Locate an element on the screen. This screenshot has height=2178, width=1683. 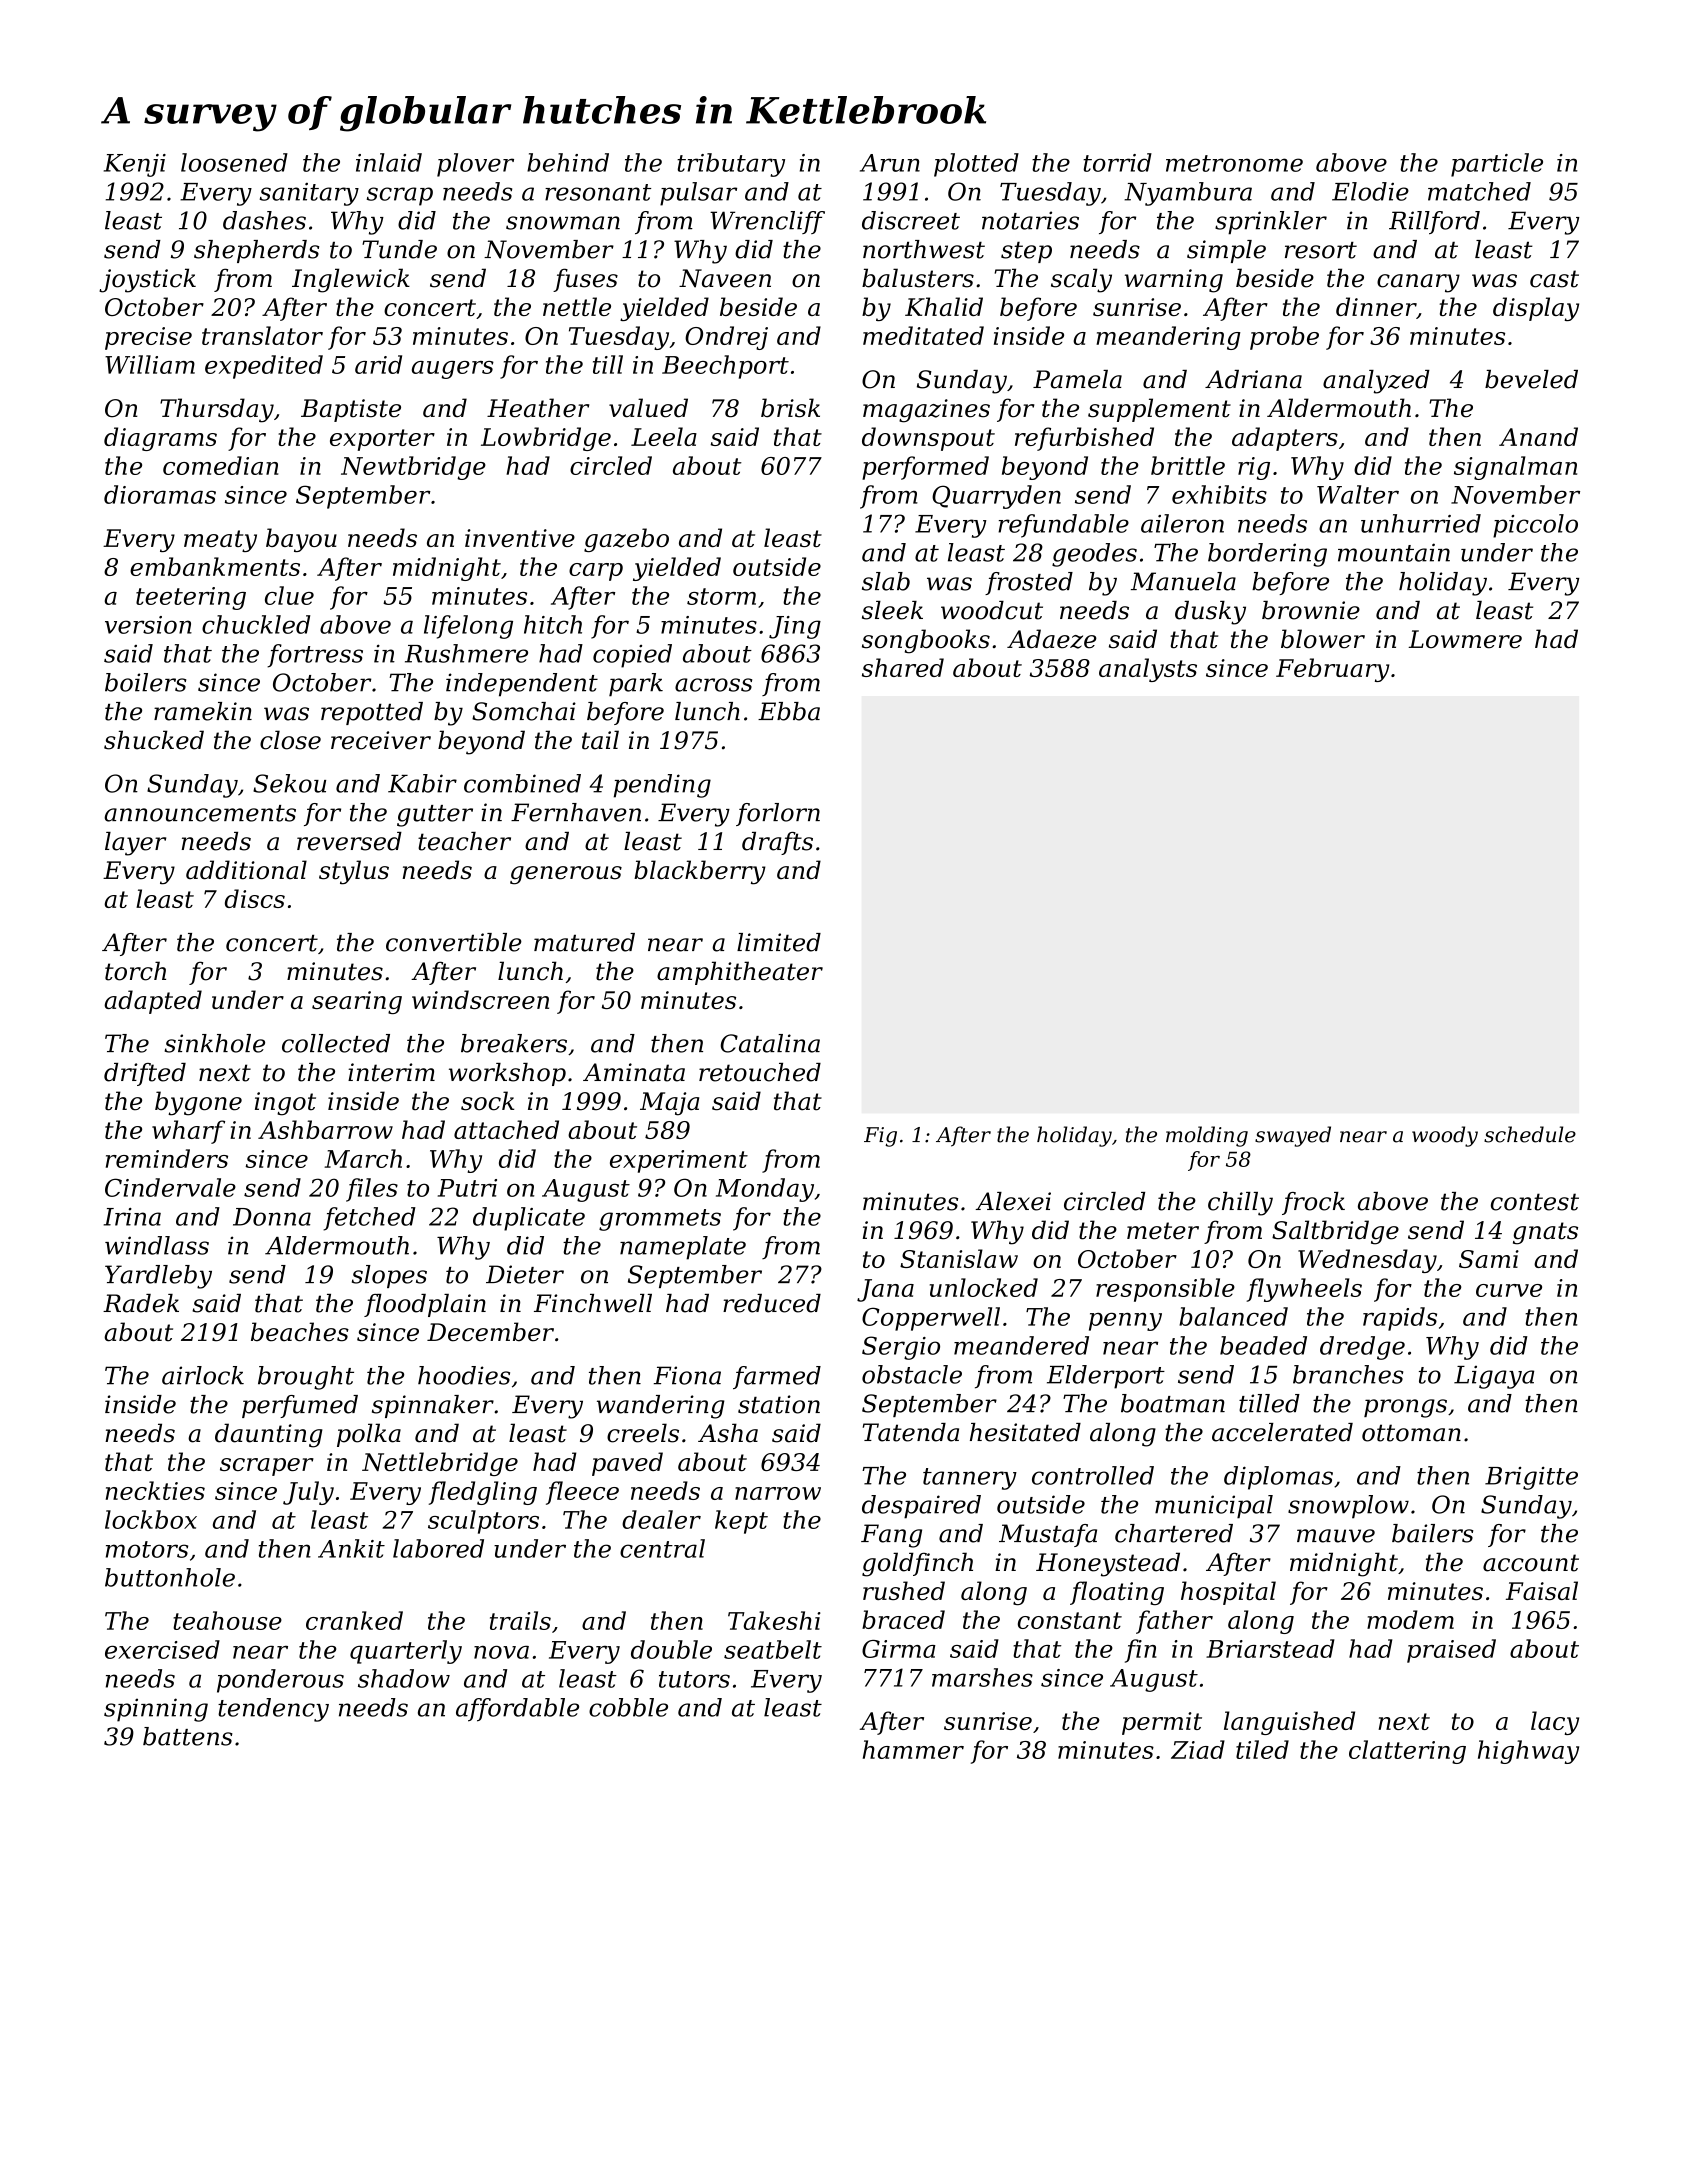
interim is located at coordinates (391, 1072).
